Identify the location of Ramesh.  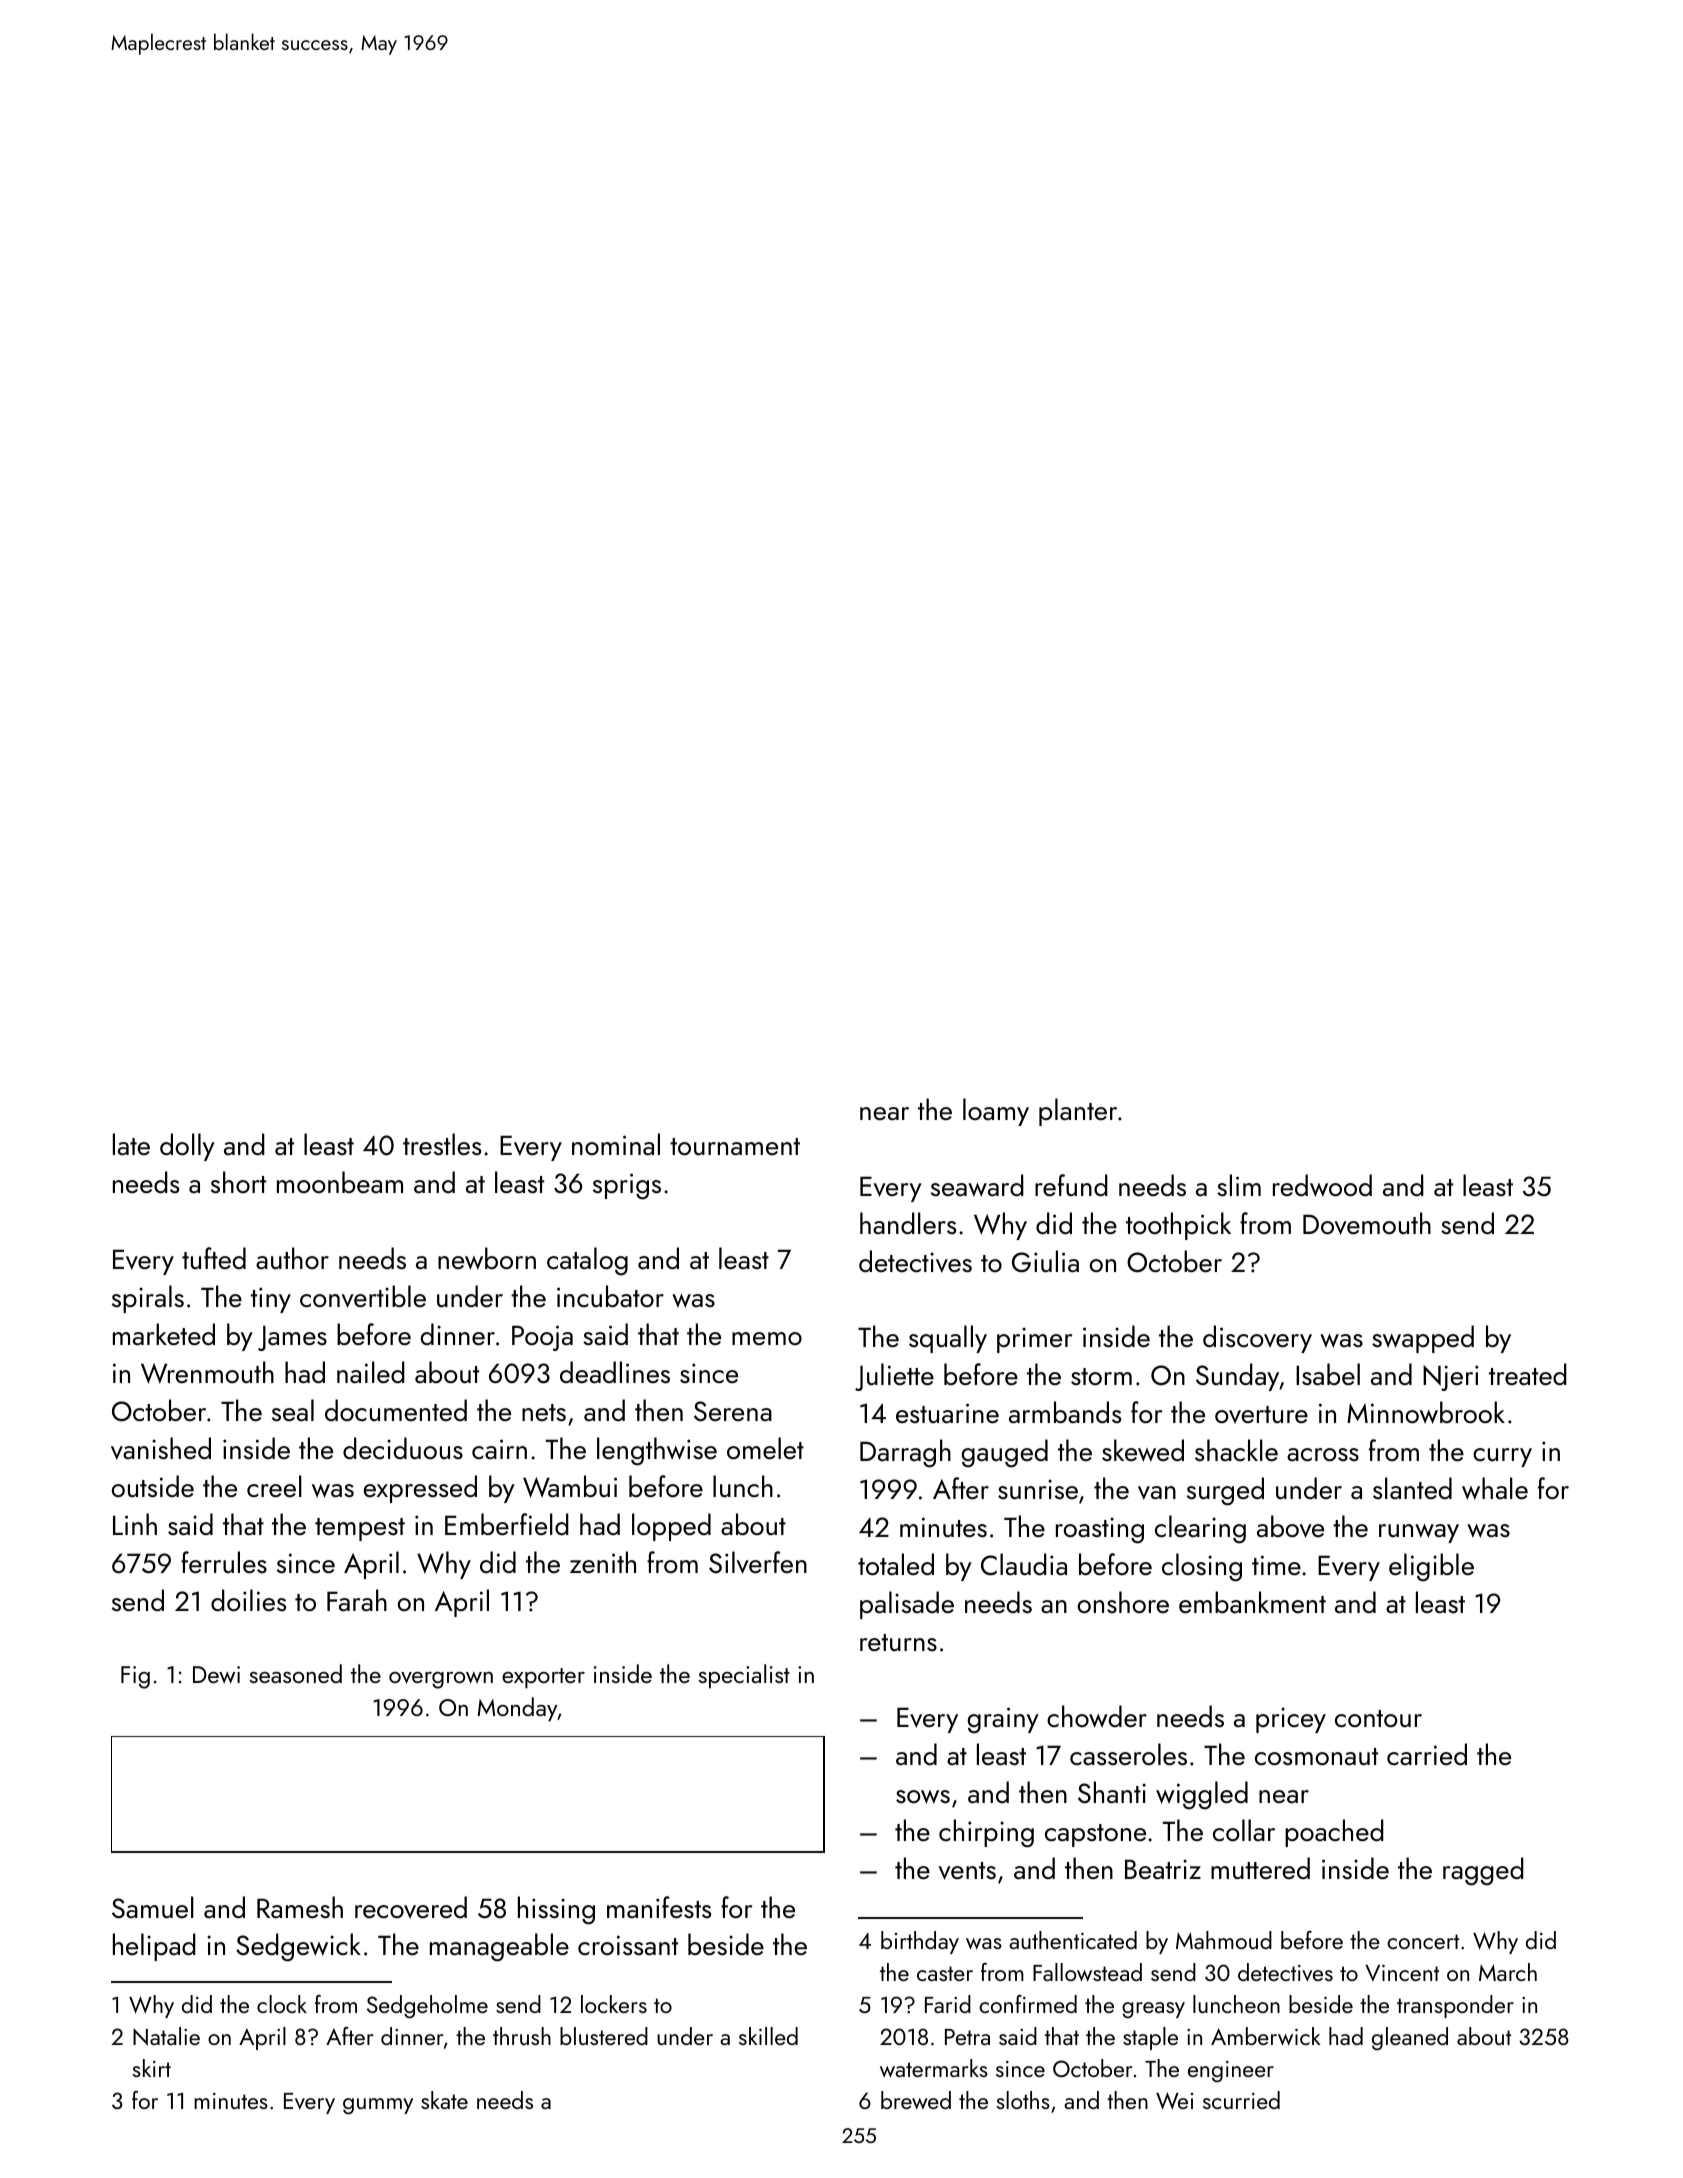
(300, 1907).
